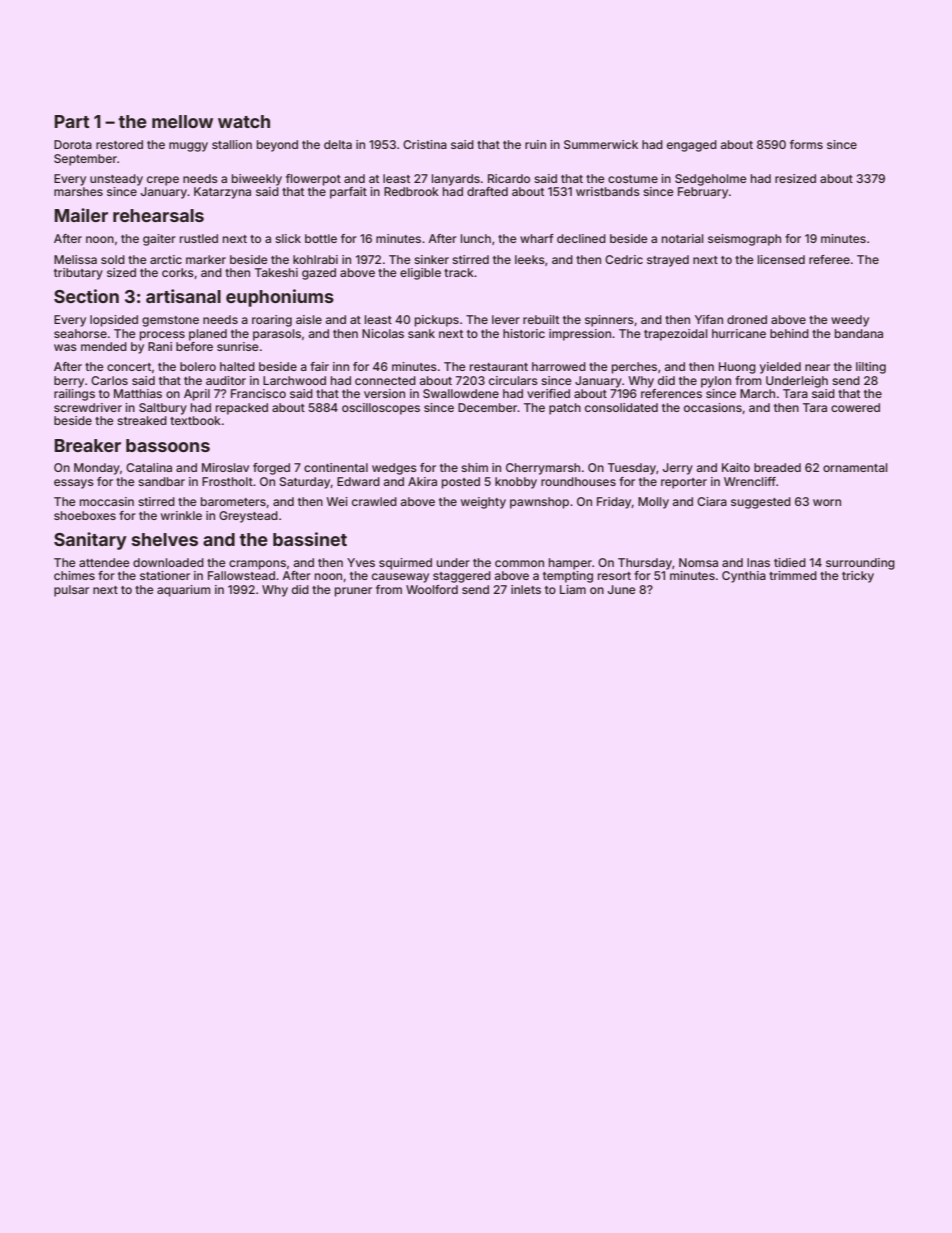  I want to click on Cynthia, so click(744, 577).
